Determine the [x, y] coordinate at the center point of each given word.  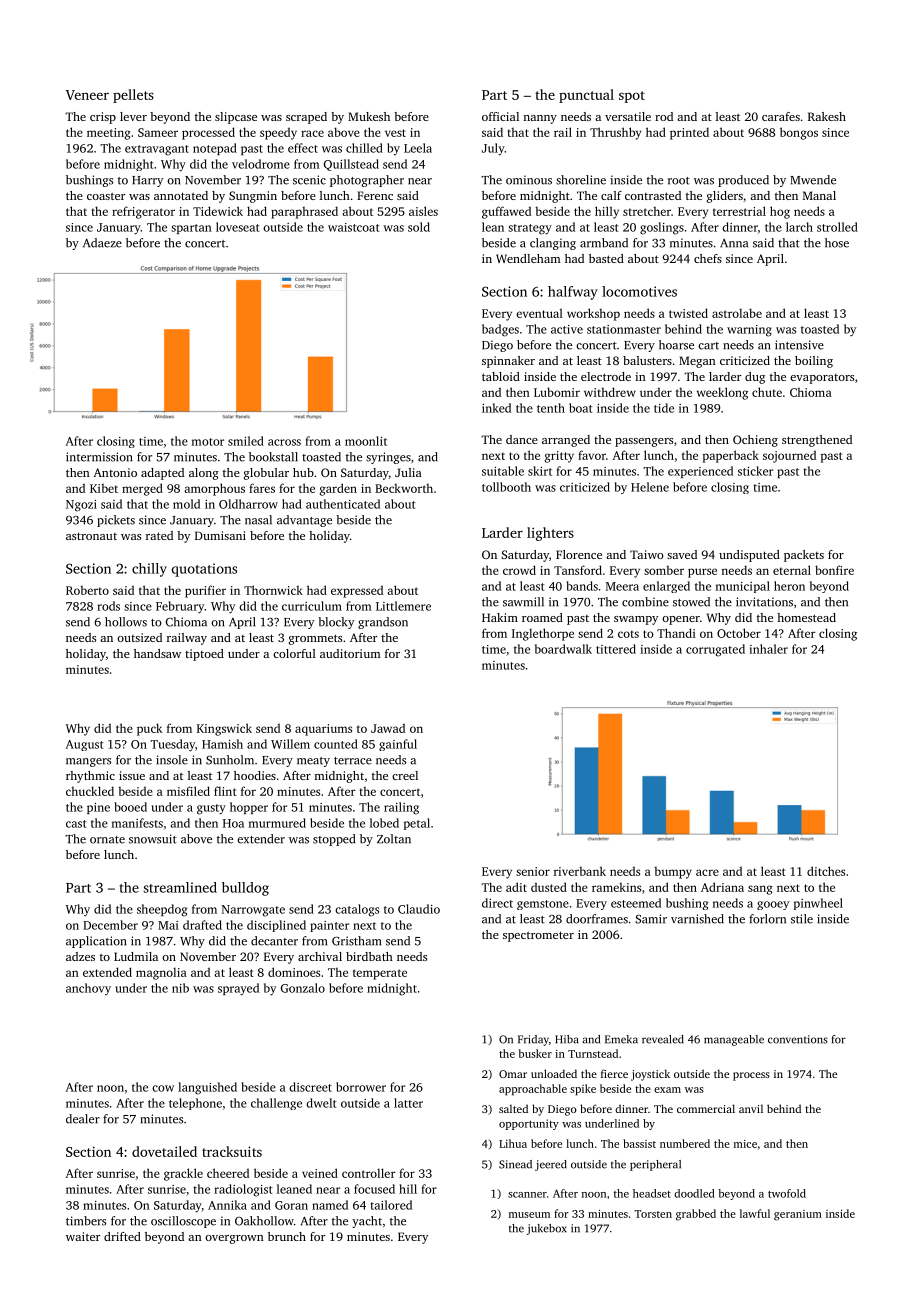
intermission [99, 457]
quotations [204, 570]
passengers [644, 442]
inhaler [768, 649]
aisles [423, 211]
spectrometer [538, 936]
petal [417, 824]
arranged [566, 441]
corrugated [715, 650]
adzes [80, 956]
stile [802, 919]
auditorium [350, 653]
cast [76, 824]
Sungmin [253, 197]
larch [799, 227]
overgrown [234, 1239]
